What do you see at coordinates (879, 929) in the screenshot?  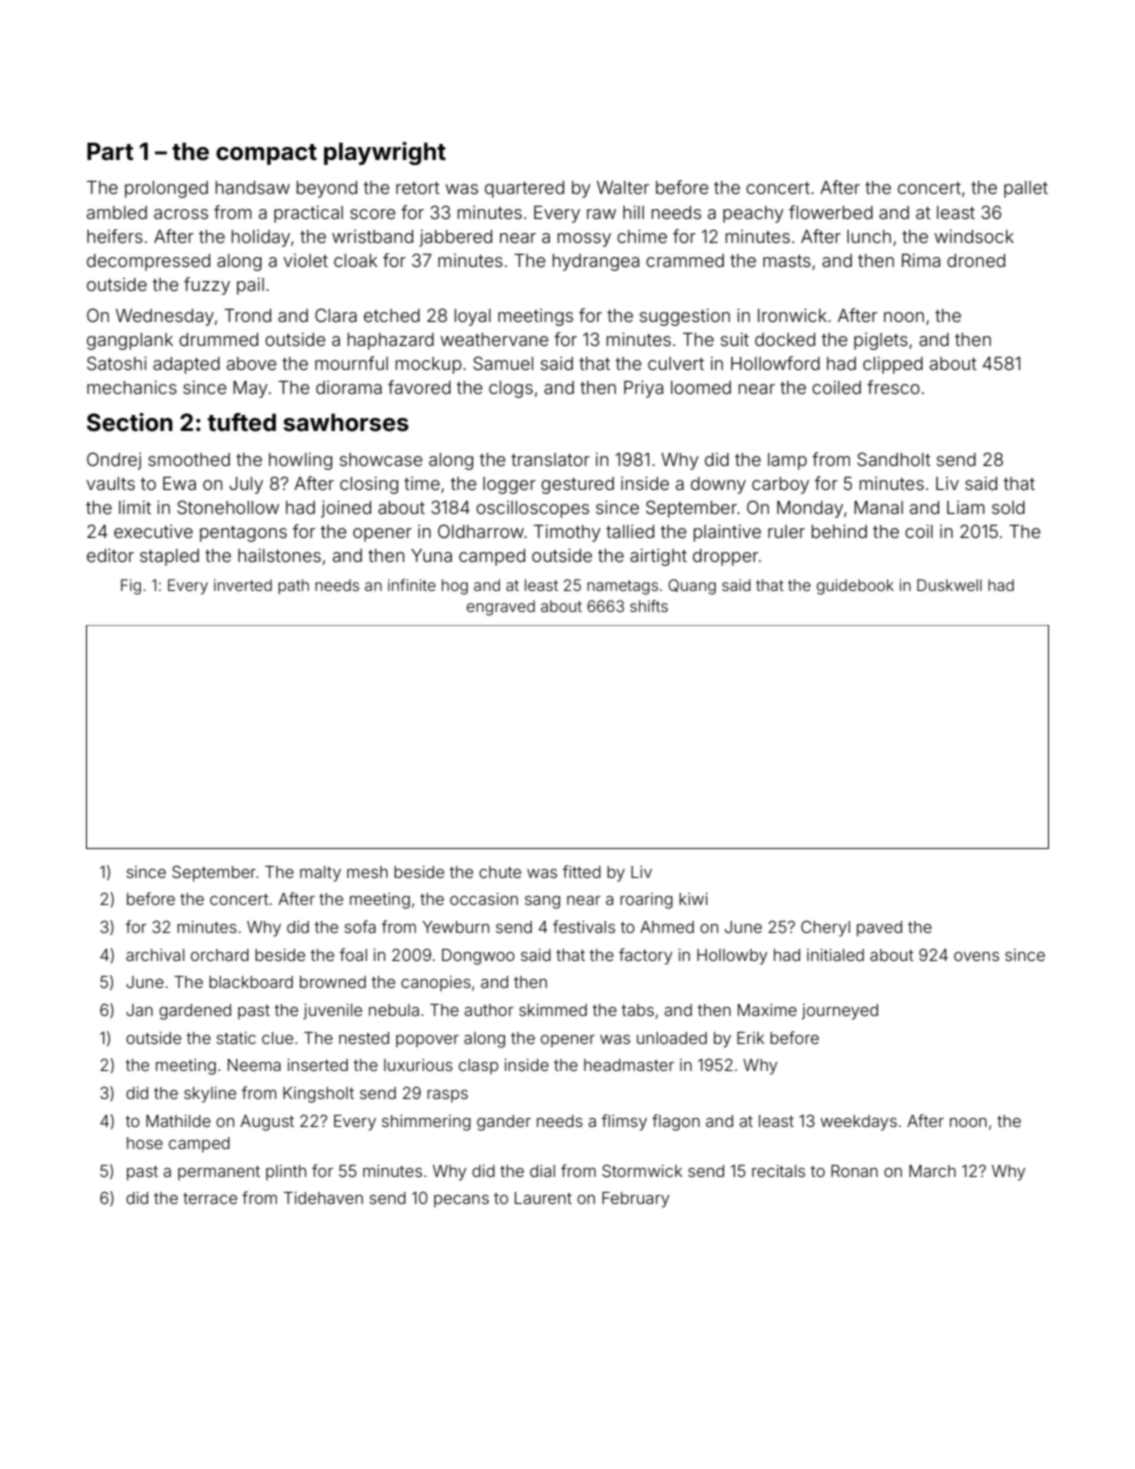 I see `paved` at bounding box center [879, 929].
